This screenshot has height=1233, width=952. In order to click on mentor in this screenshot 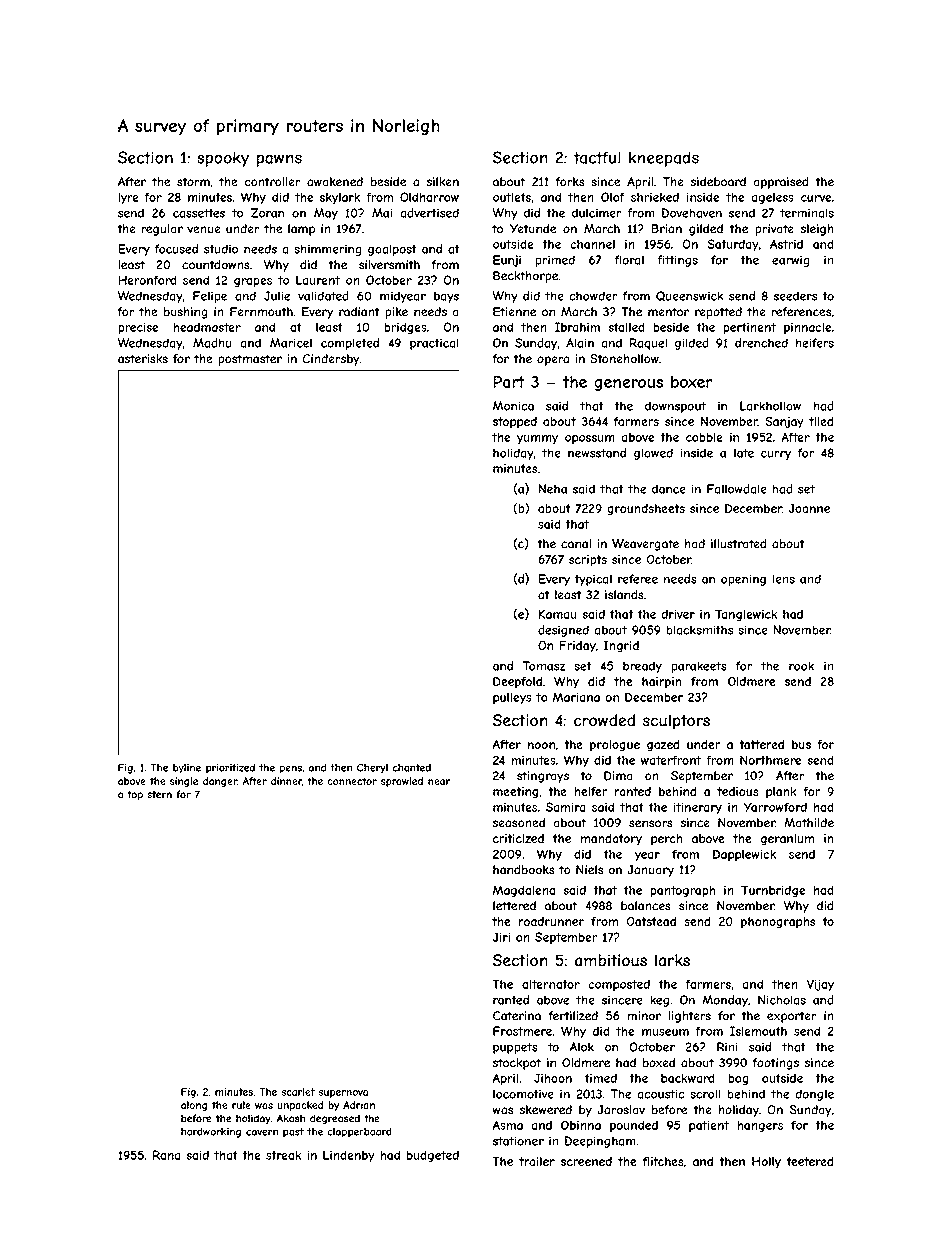, I will do `click(668, 312)`.
